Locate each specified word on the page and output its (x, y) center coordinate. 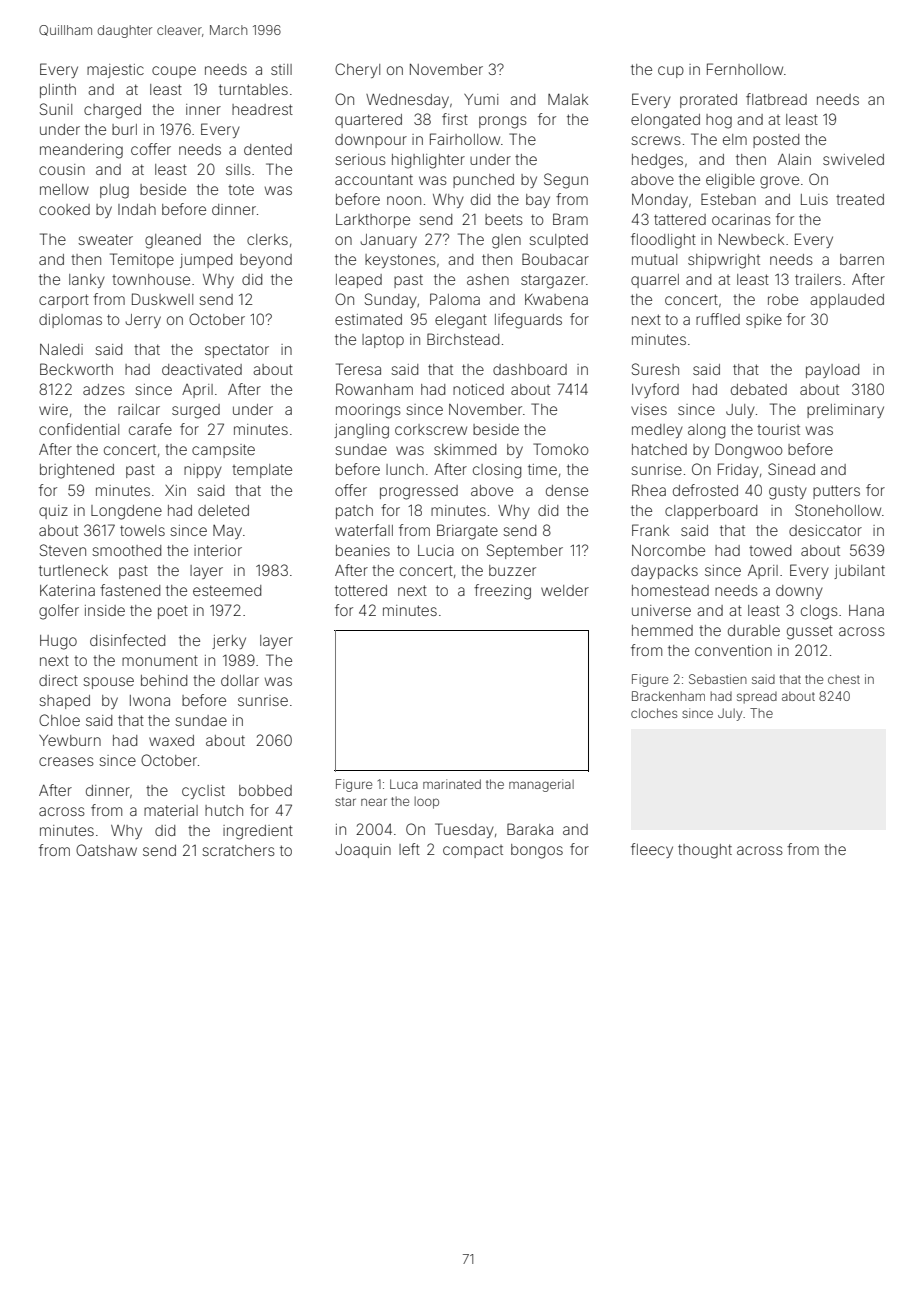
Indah (137, 209)
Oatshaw (106, 850)
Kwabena (556, 299)
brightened (77, 471)
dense (567, 490)
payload (832, 371)
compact (473, 851)
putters (836, 492)
